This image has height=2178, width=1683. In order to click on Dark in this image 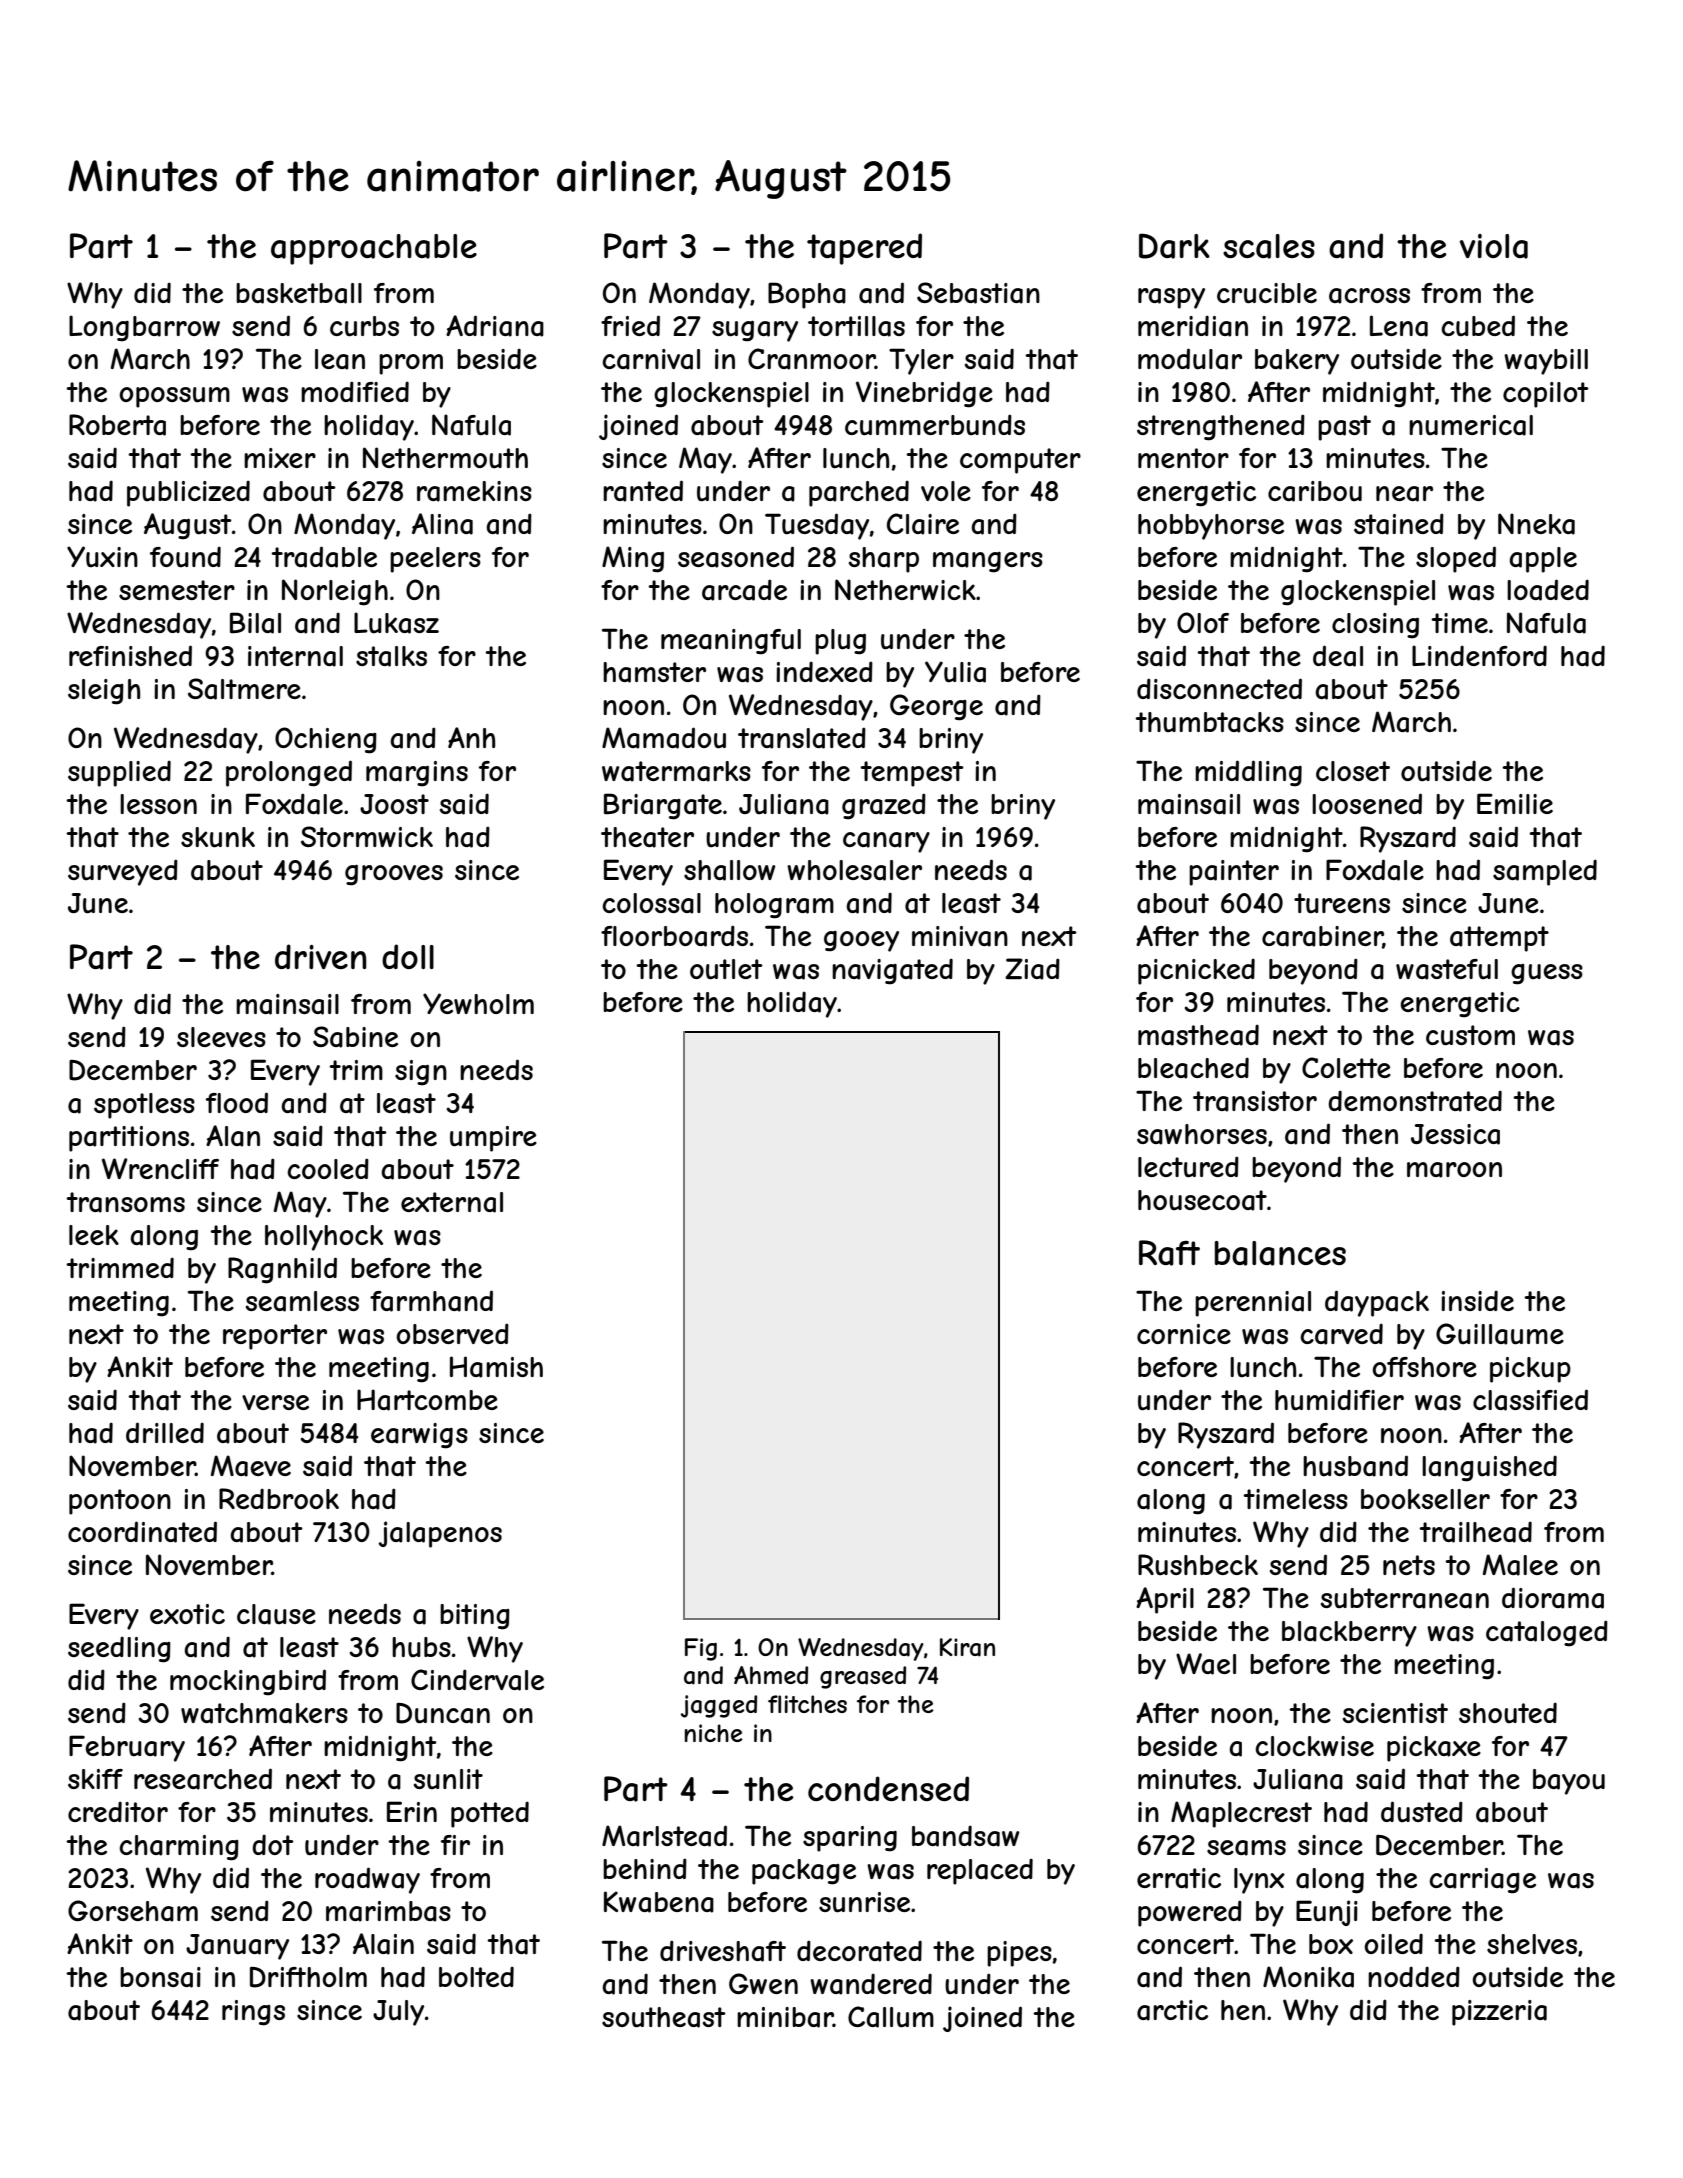, I will do `click(1174, 246)`.
